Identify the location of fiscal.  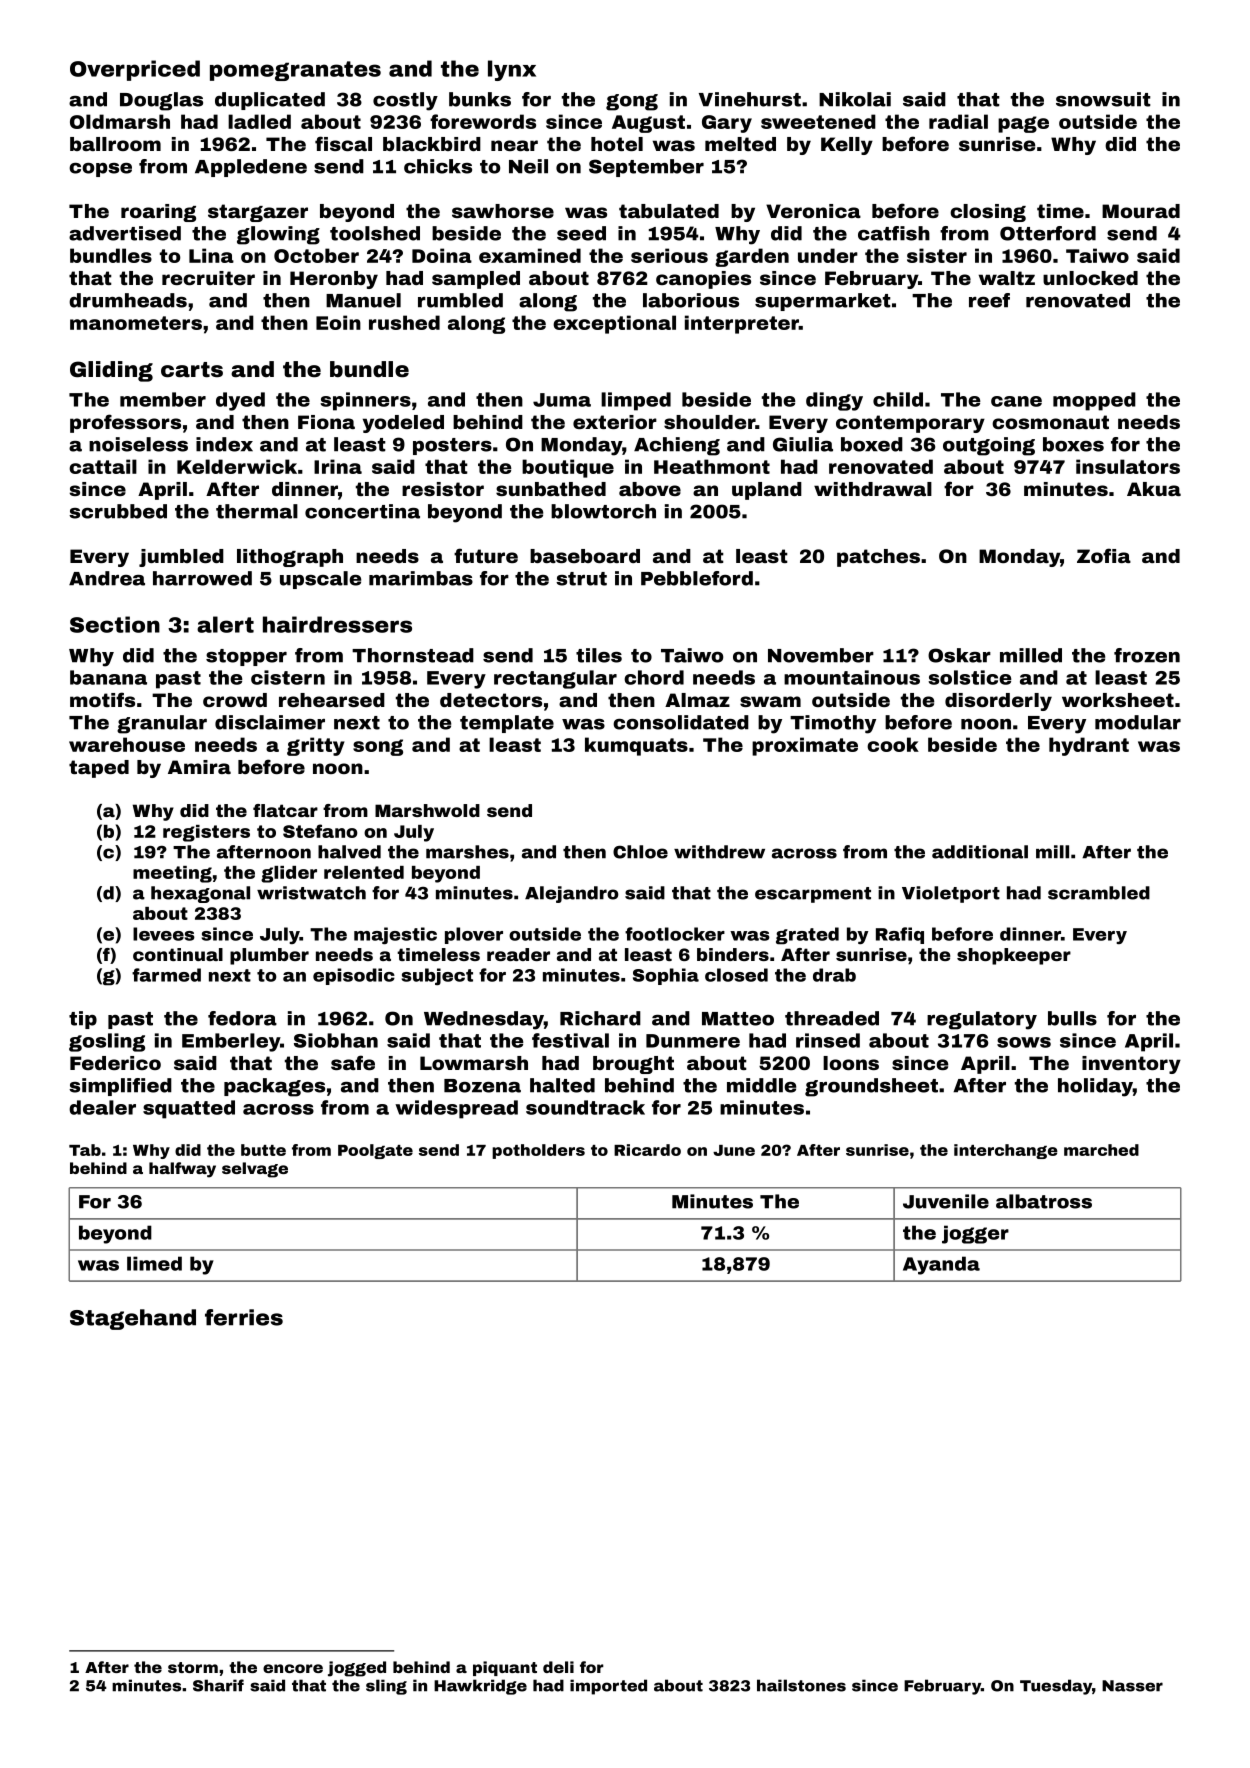
(343, 143).
